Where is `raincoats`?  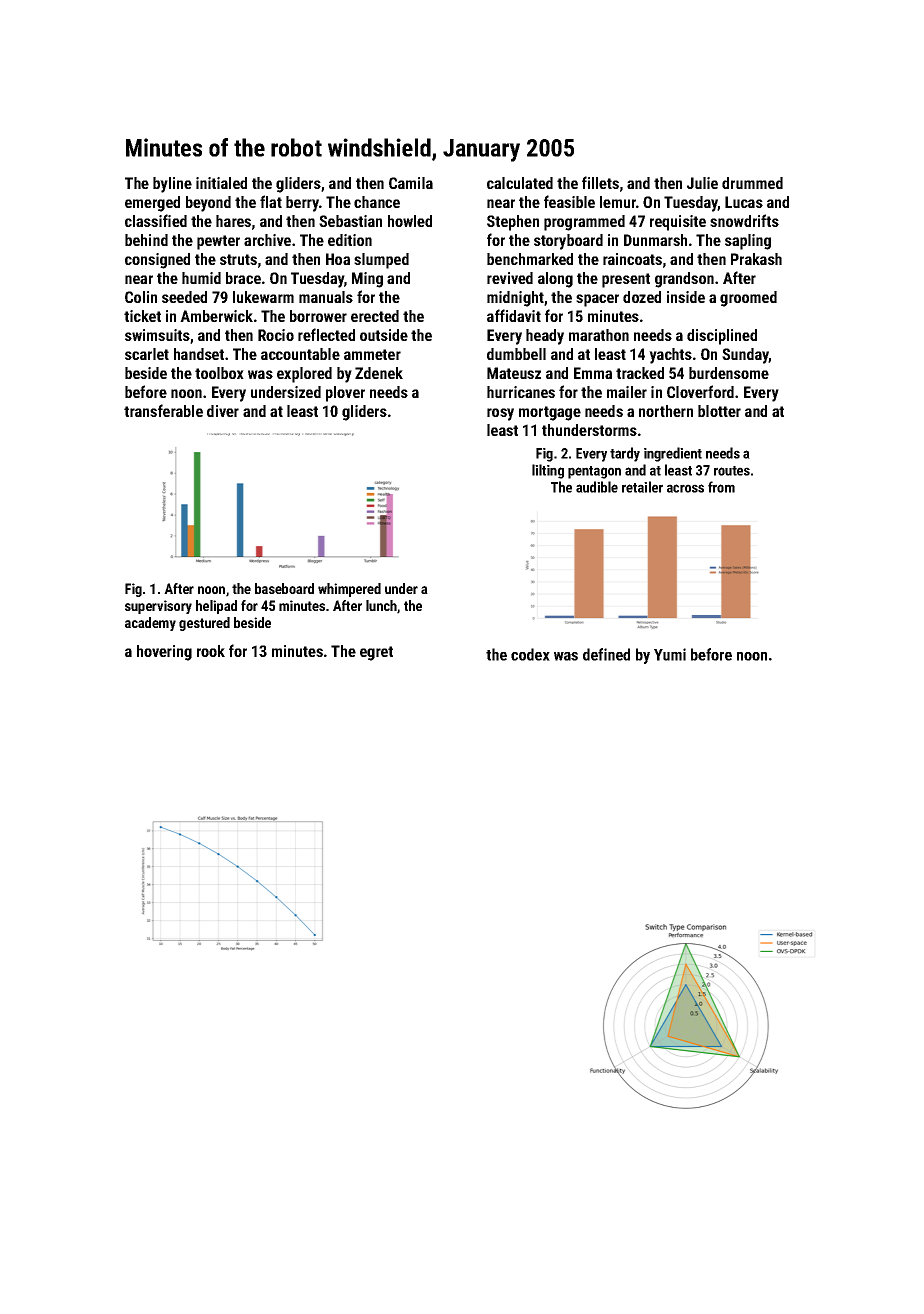
raincoats is located at coordinates (632, 259).
